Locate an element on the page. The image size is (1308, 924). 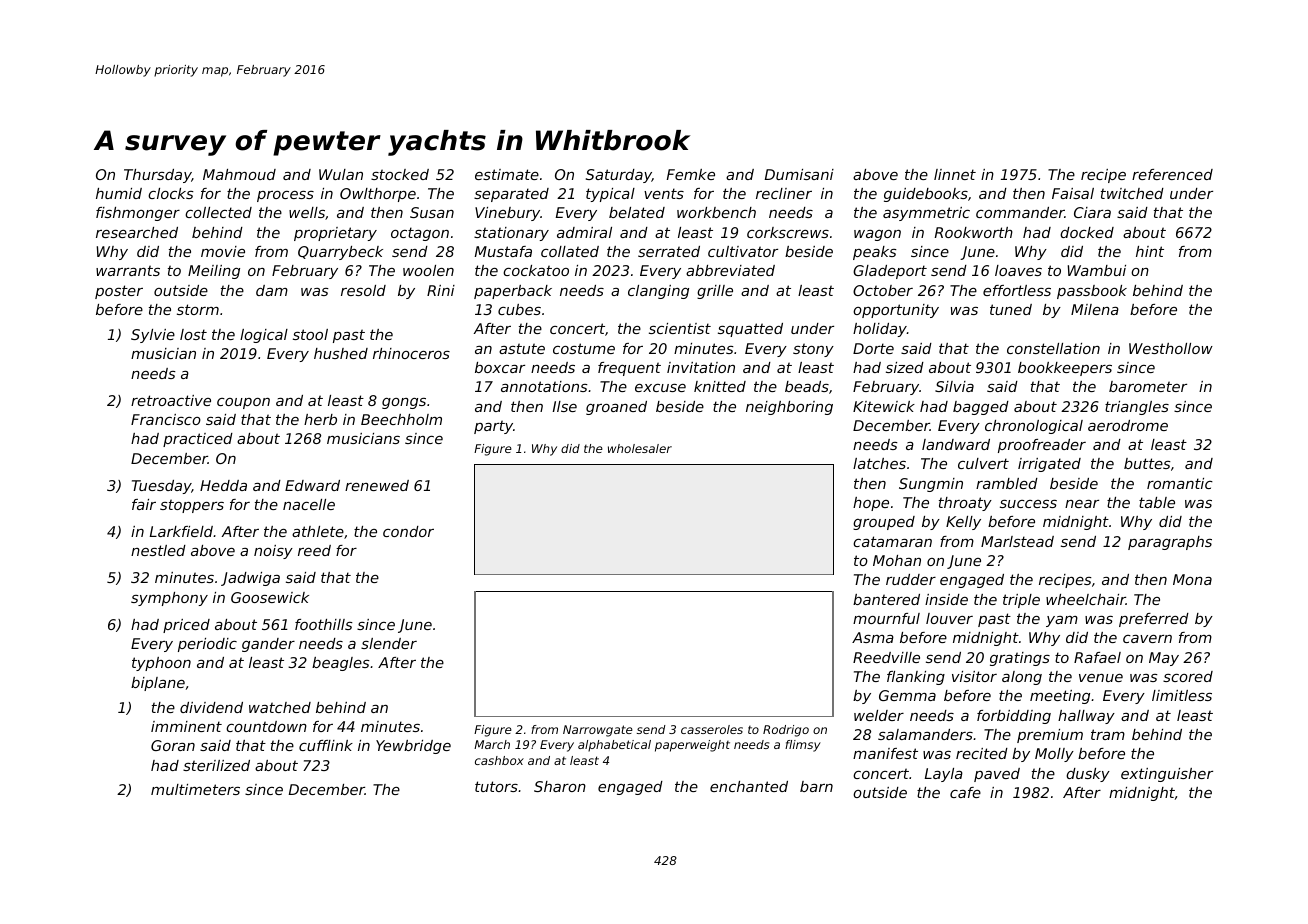
Silvia is located at coordinates (954, 386).
